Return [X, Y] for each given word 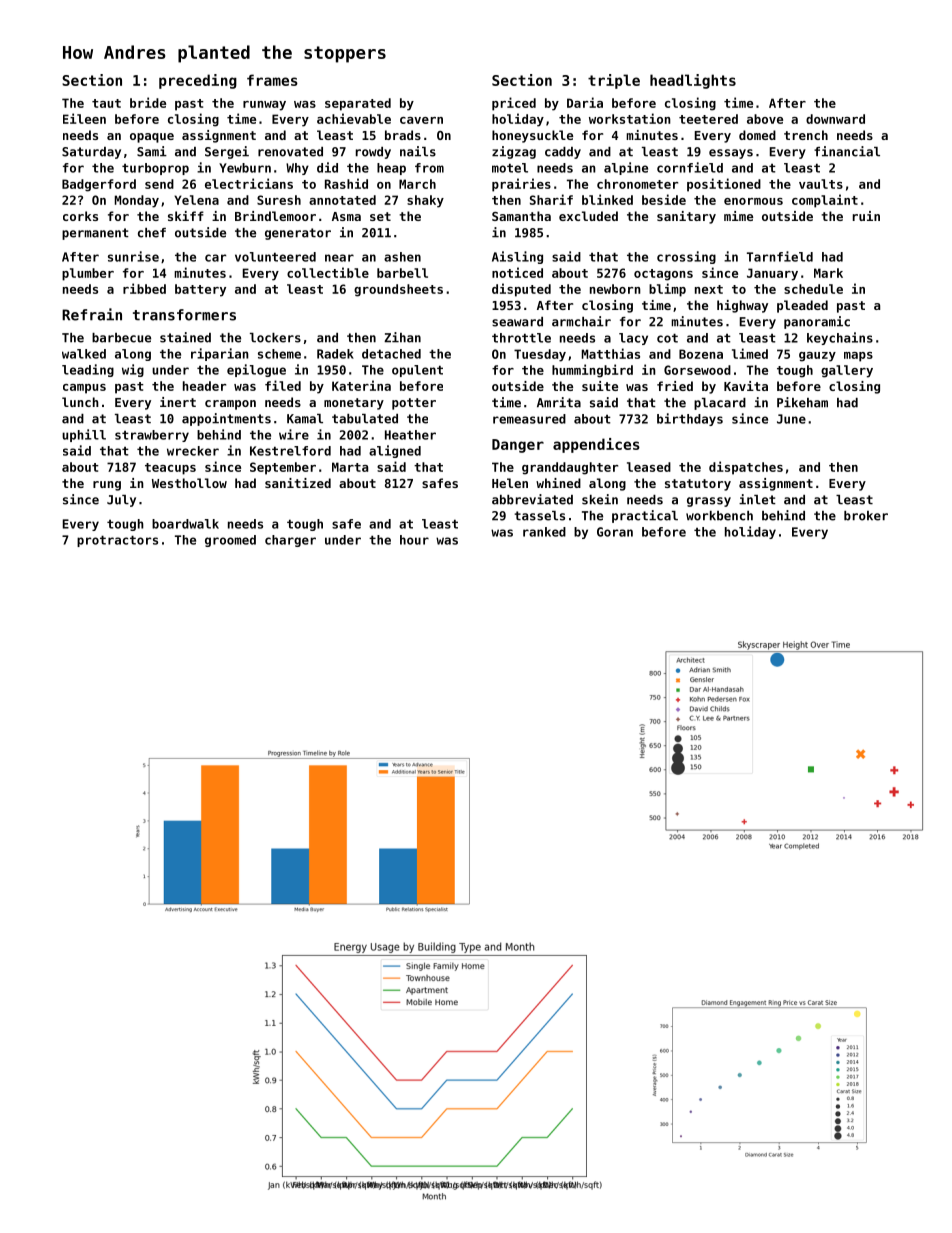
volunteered [275, 257]
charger [290, 541]
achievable [354, 118]
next [709, 289]
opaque [152, 138]
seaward [517, 322]
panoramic [817, 322]
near [339, 258]
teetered [708, 119]
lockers [275, 338]
